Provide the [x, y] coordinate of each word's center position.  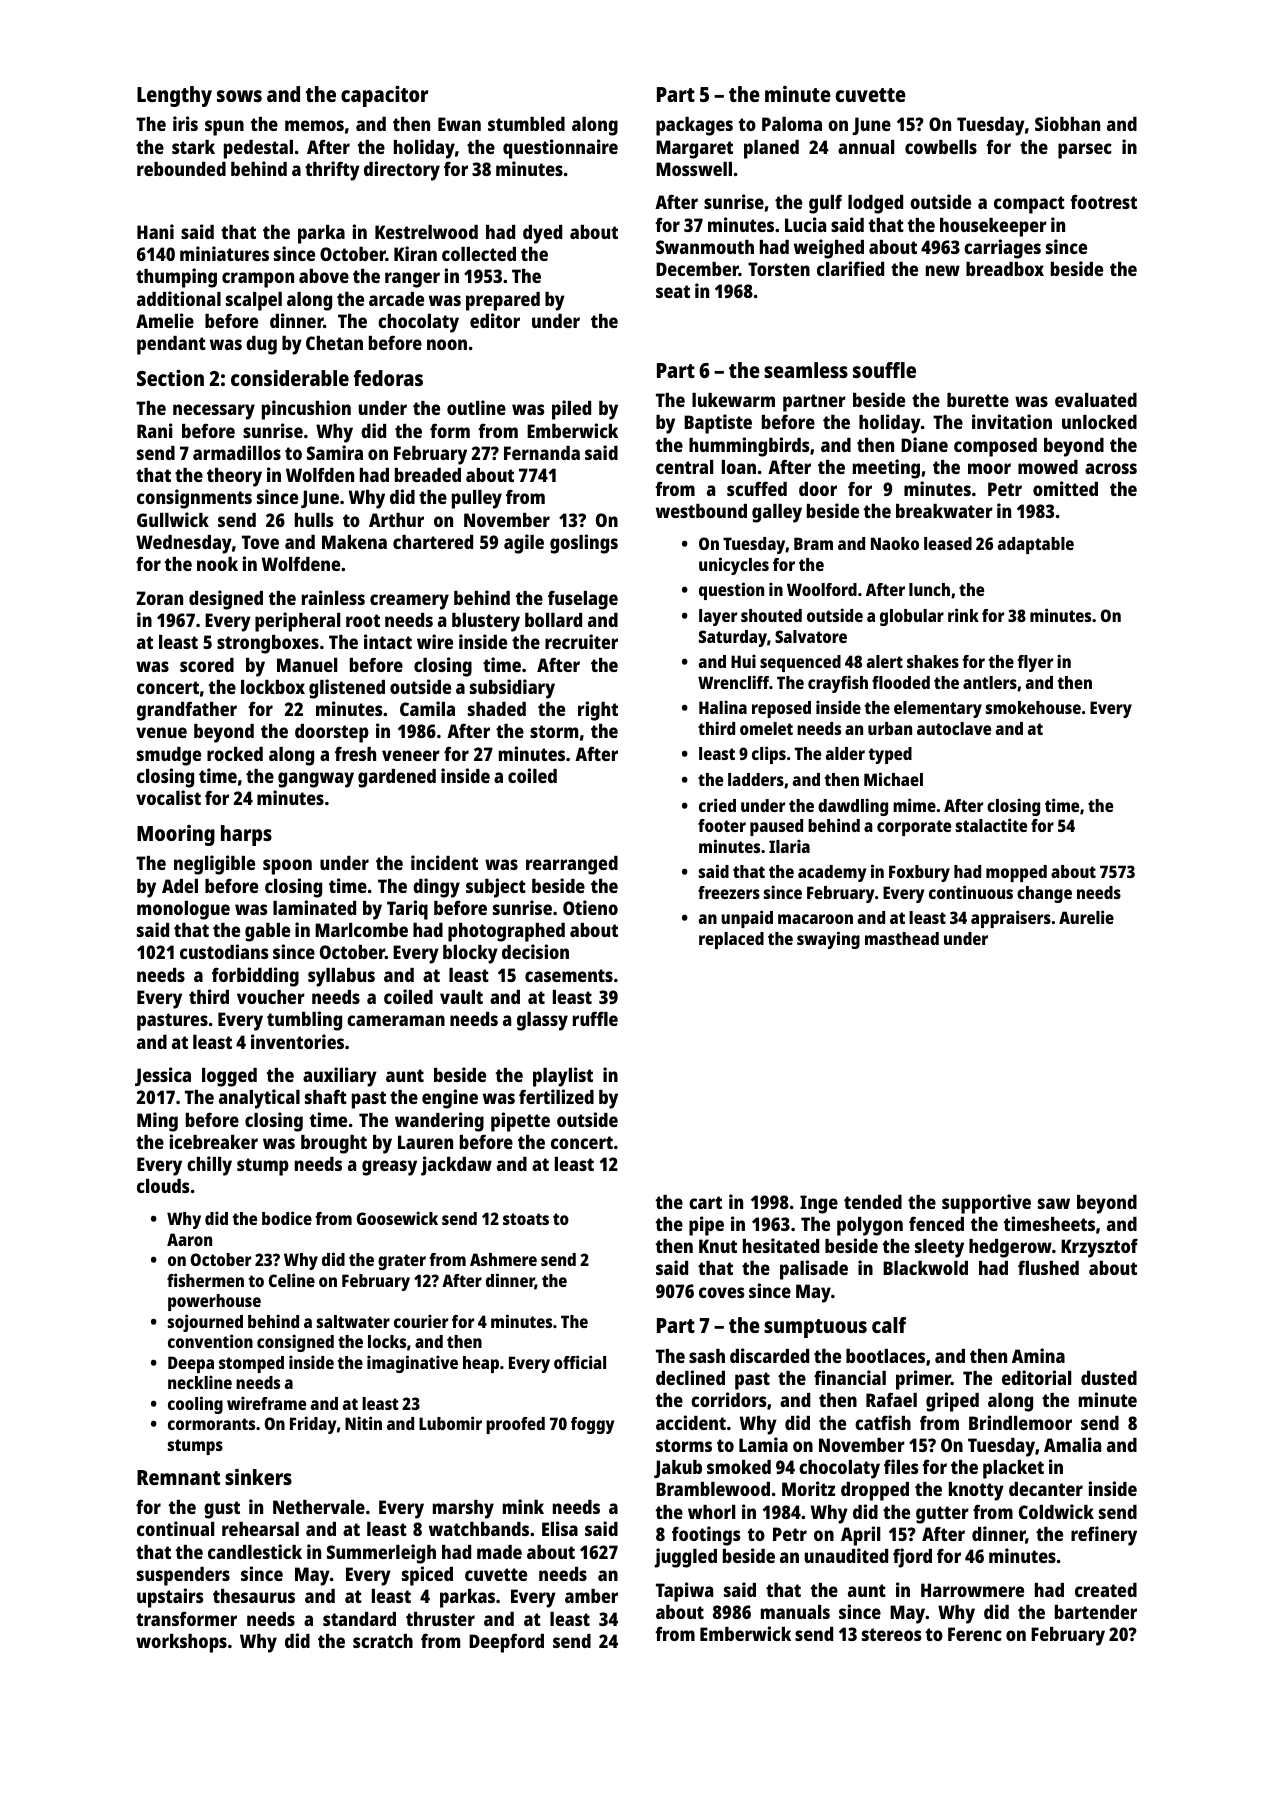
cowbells [941, 147]
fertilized [556, 1096]
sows [239, 96]
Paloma [792, 124]
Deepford [506, 1643]
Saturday [733, 638]
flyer [1035, 663]
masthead [902, 938]
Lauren [425, 1142]
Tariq [407, 910]
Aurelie [1086, 917]
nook [217, 564]
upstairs [170, 1598]
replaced [731, 940]
